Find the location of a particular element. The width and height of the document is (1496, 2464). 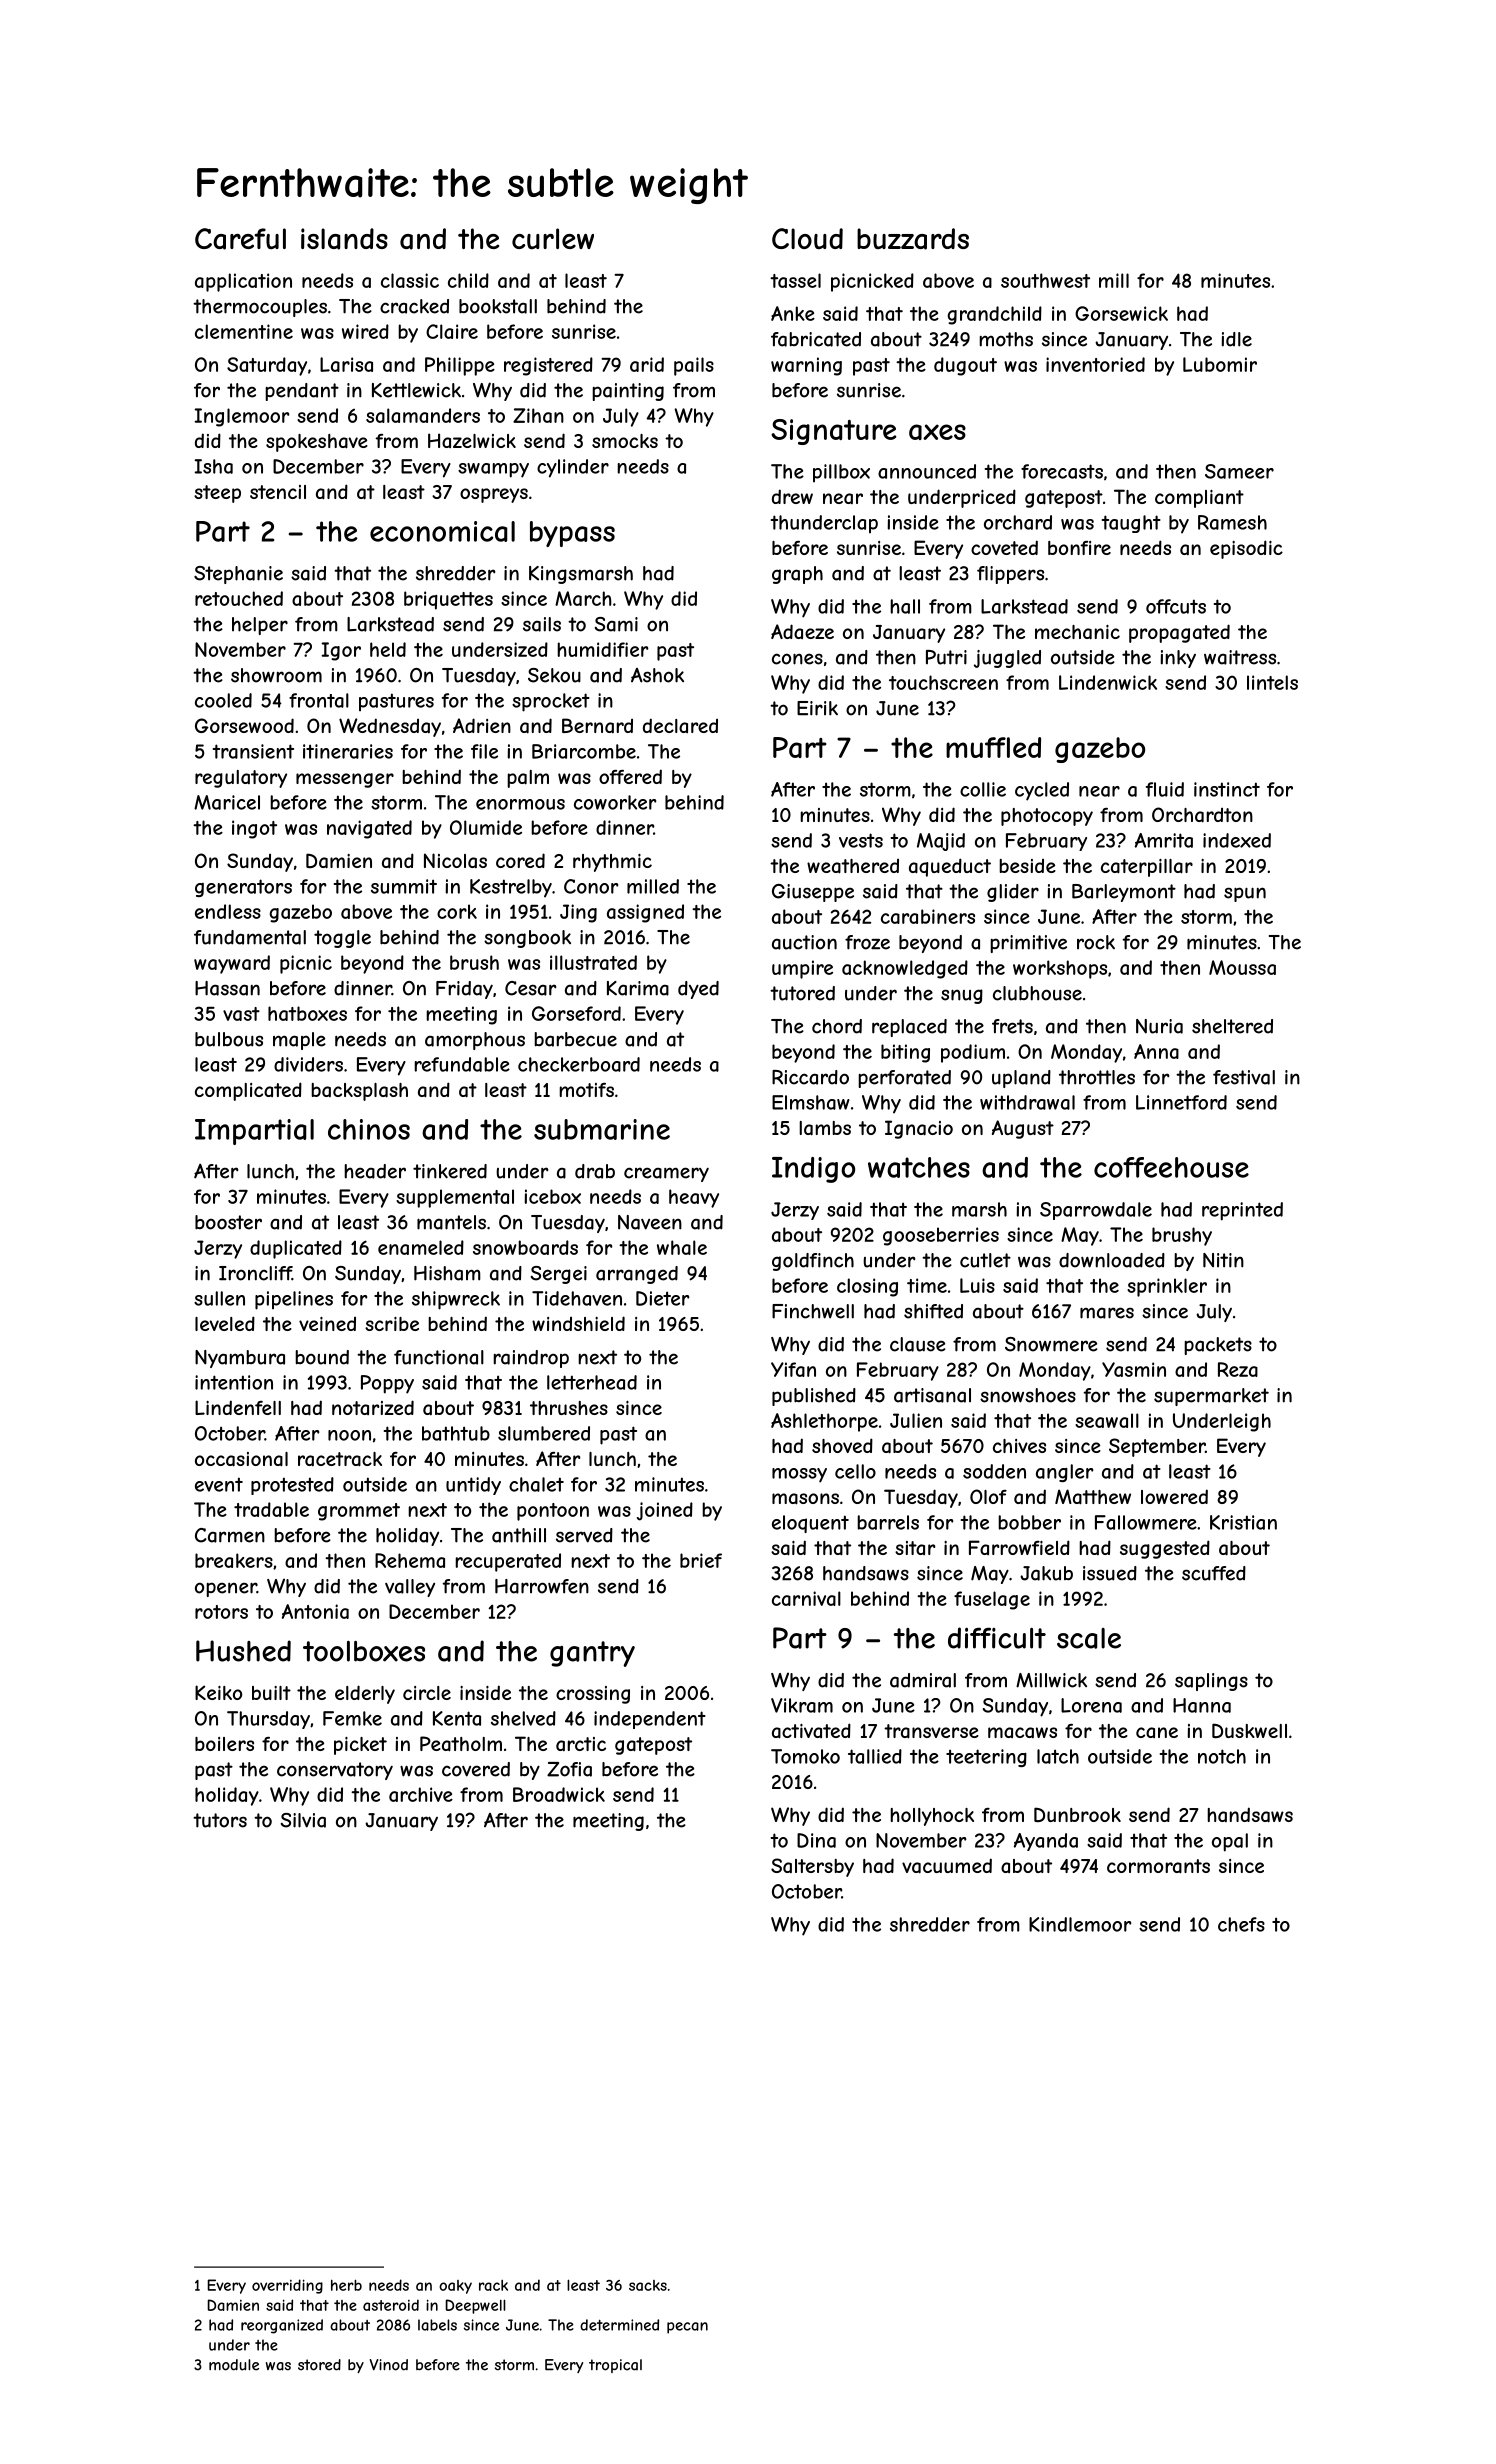

Vinod is located at coordinates (389, 2365).
